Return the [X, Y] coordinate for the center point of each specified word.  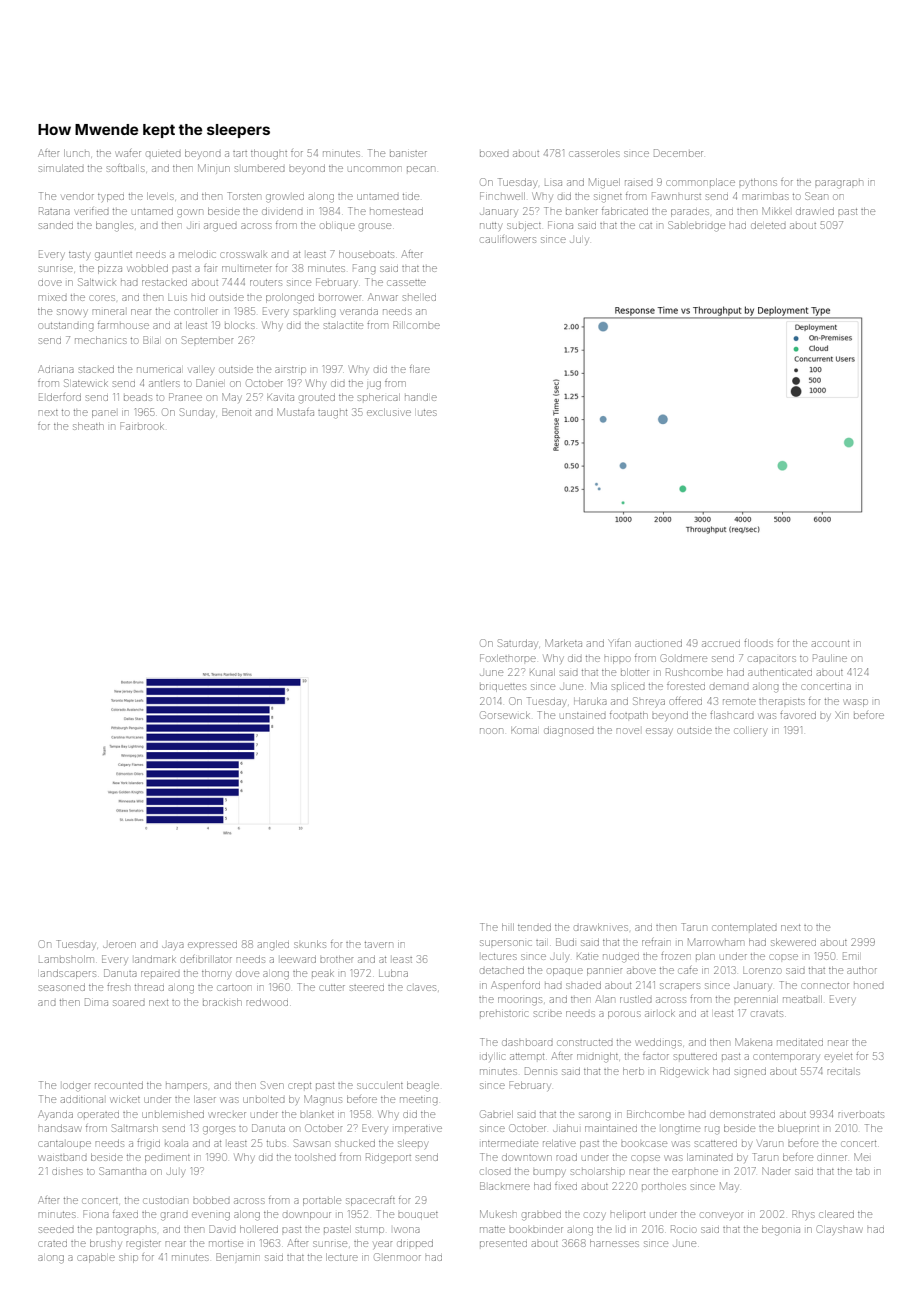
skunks [310, 944]
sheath [88, 426]
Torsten [244, 196]
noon [491, 731]
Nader [776, 1171]
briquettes [503, 688]
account [830, 644]
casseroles [594, 153]
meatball [802, 999]
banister [408, 154]
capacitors [772, 659]
